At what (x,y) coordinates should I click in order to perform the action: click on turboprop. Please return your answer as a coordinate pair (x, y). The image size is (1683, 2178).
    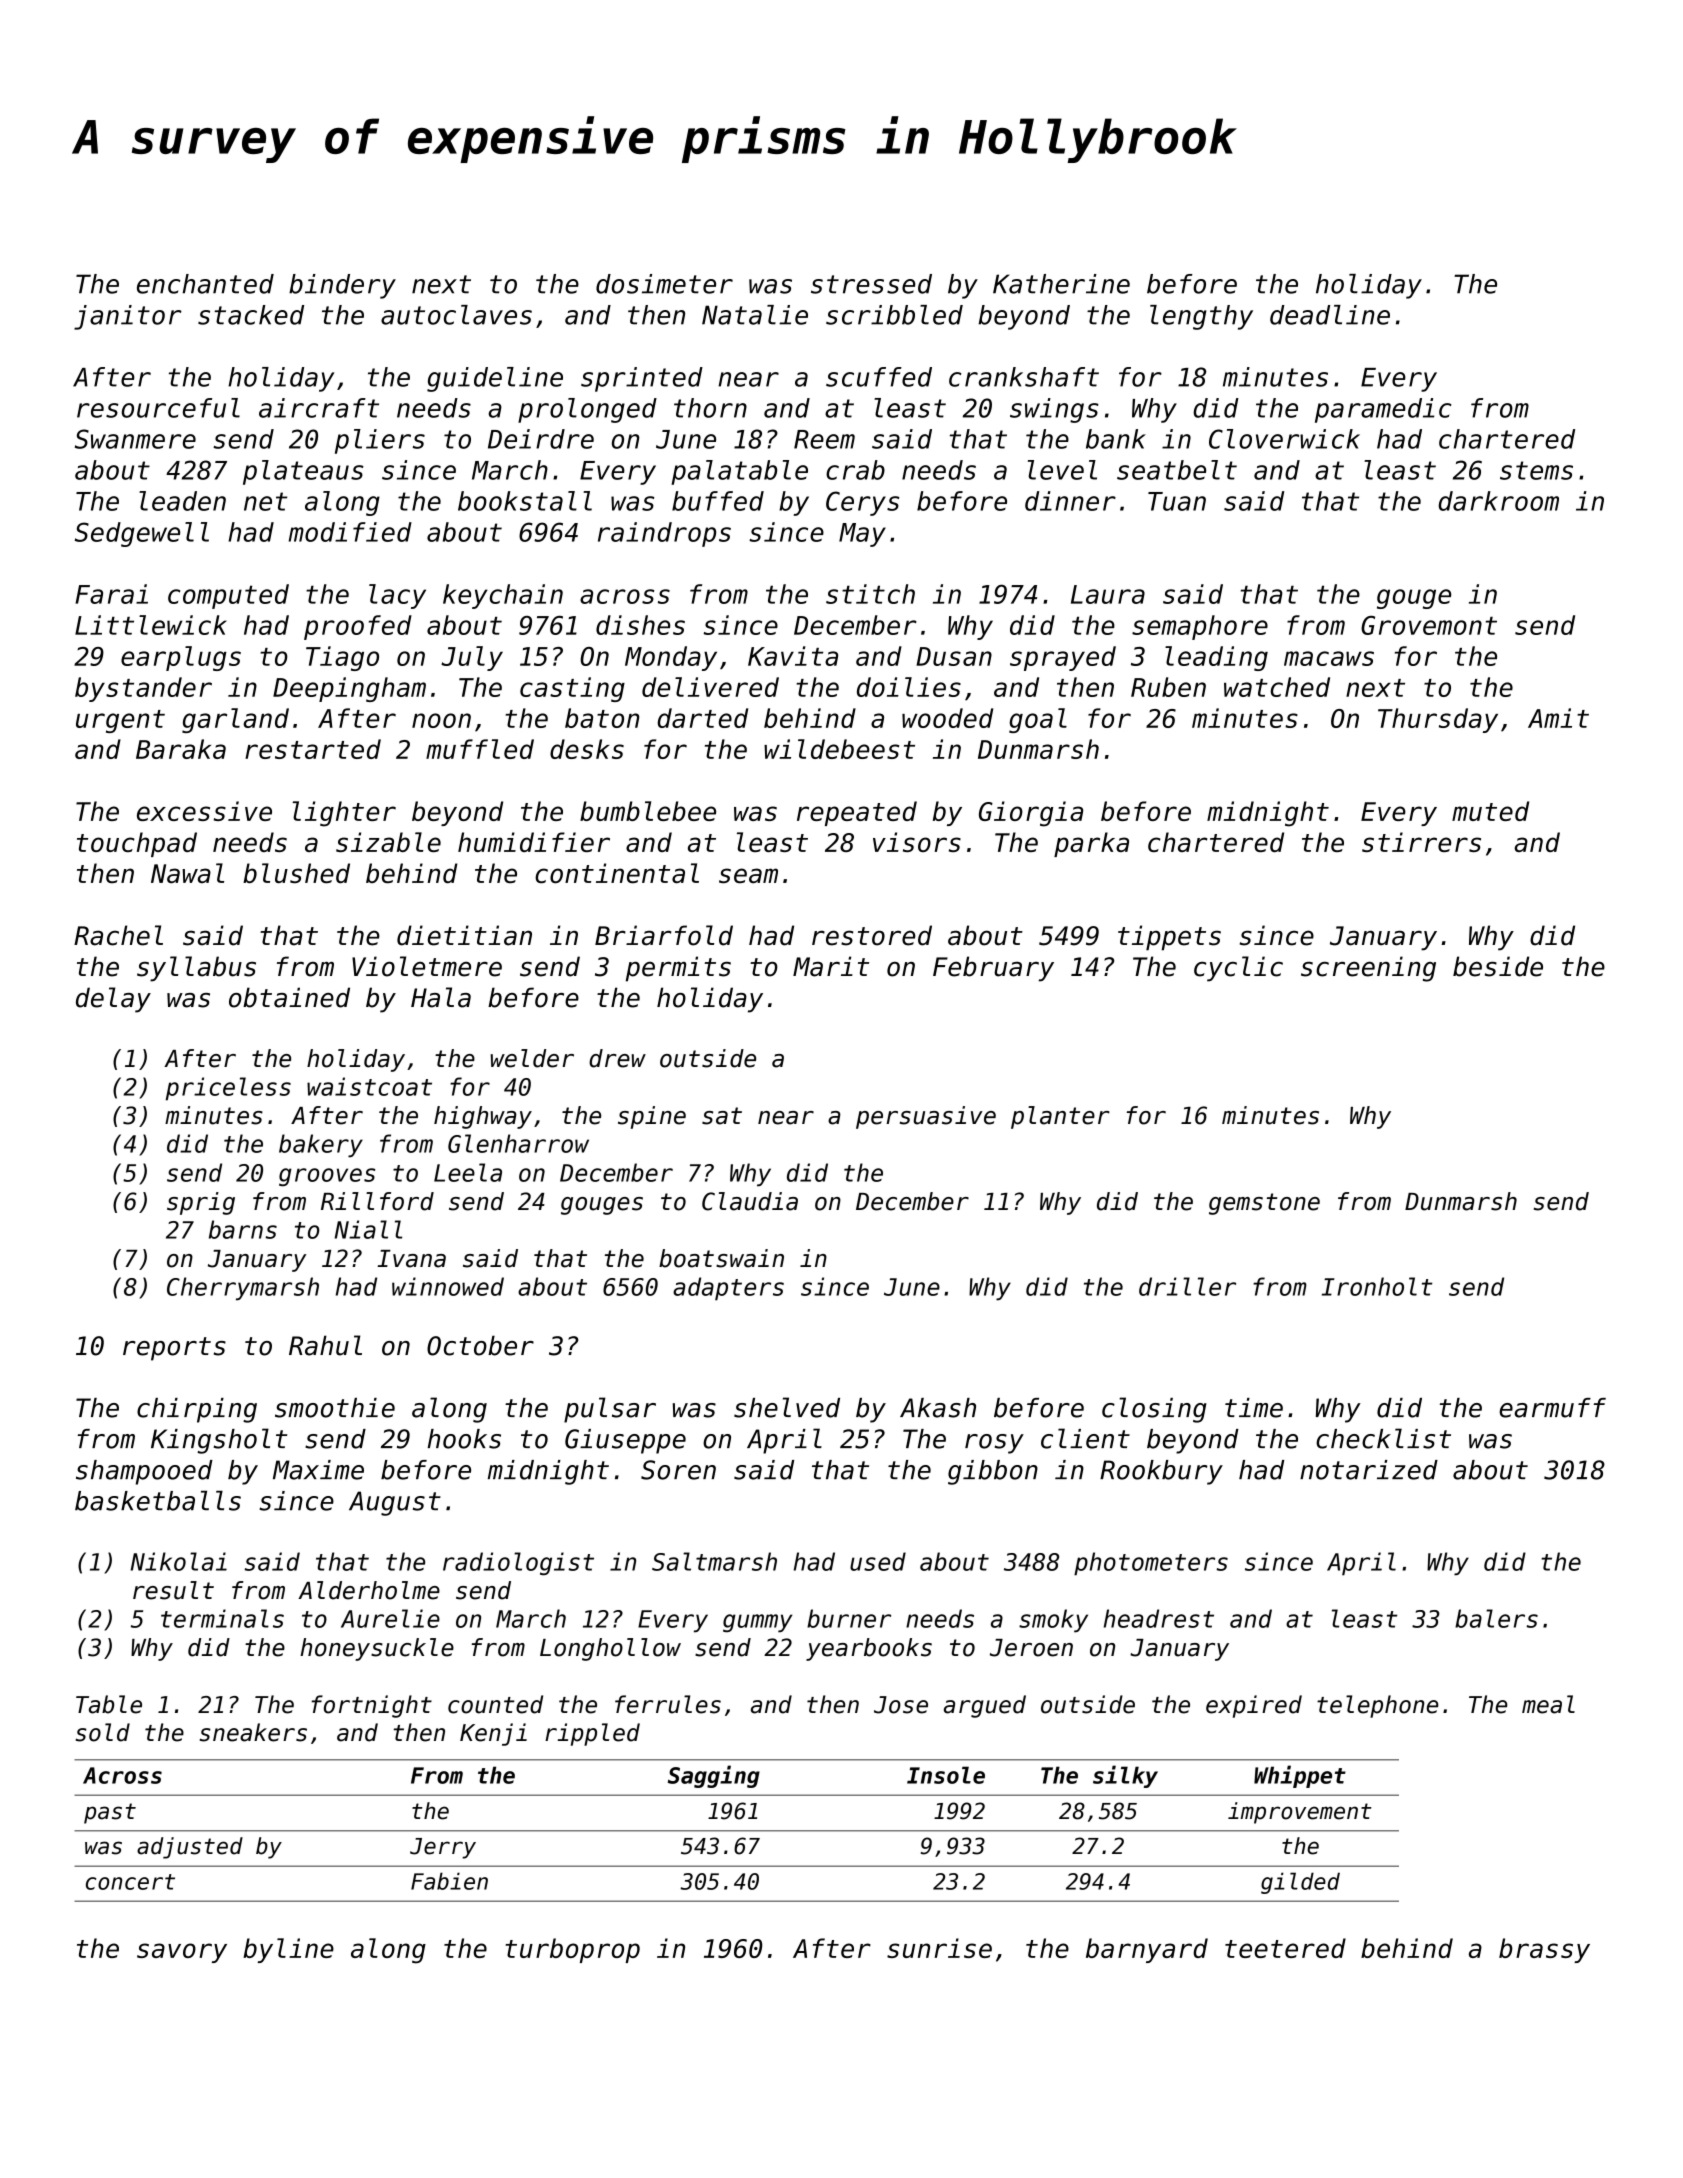
    Looking at the image, I should click on (572, 1950).
